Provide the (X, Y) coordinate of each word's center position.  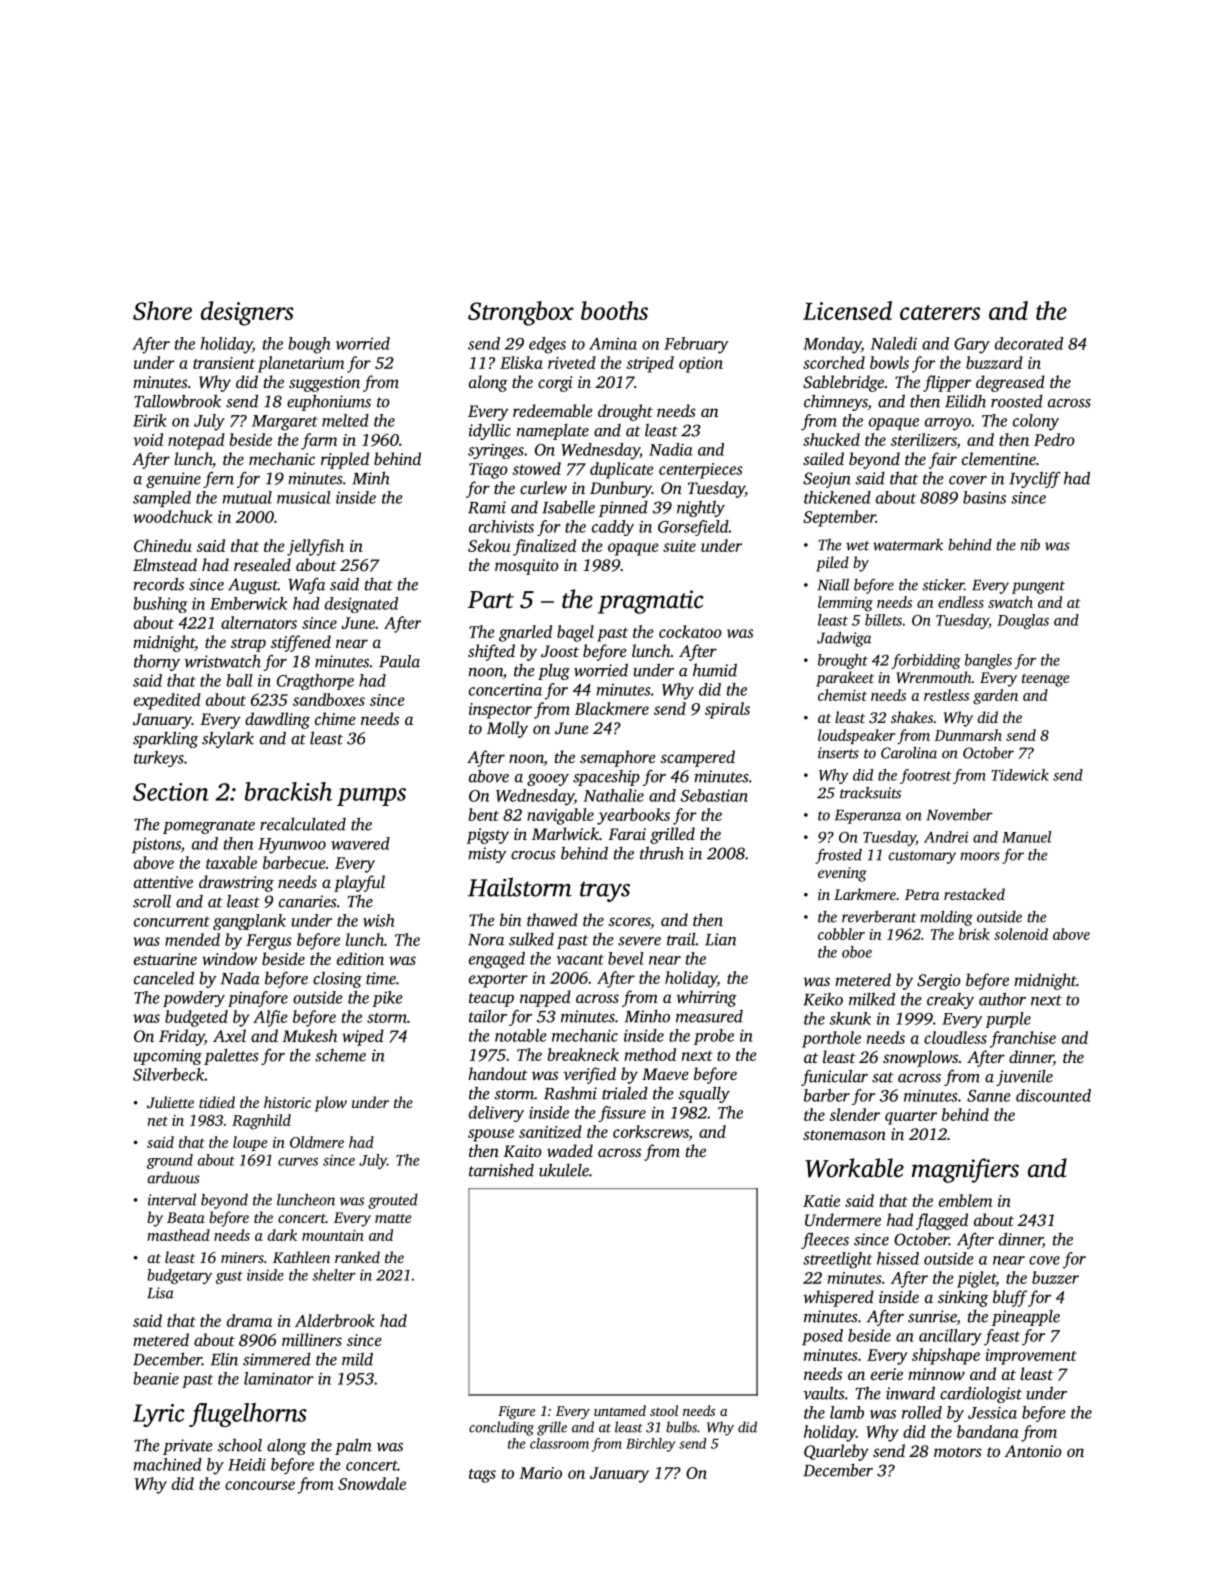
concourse (260, 1485)
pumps (371, 797)
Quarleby (836, 1452)
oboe (857, 952)
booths (614, 310)
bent (483, 814)
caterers (940, 312)
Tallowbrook (177, 401)
